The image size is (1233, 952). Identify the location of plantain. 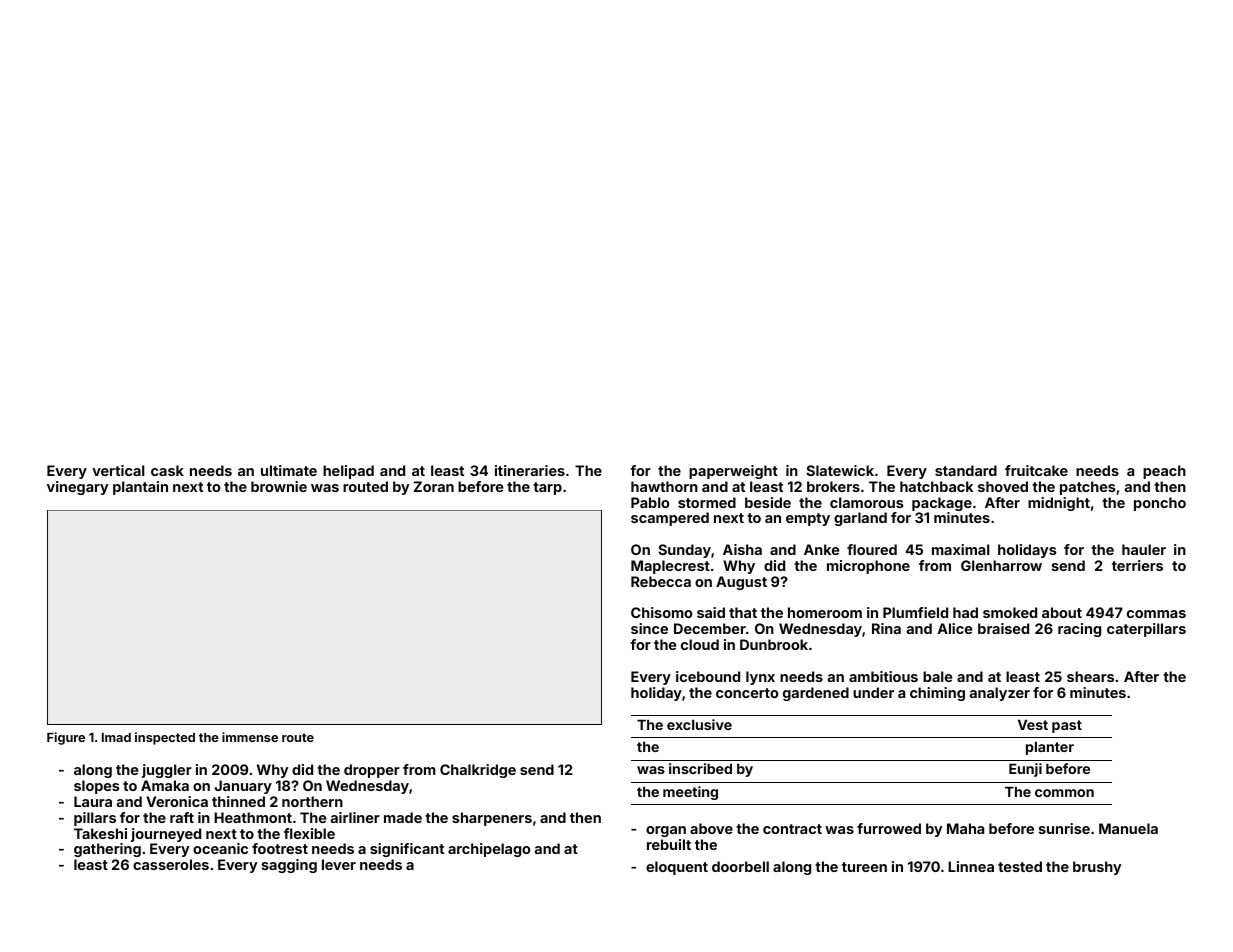
(140, 488).
